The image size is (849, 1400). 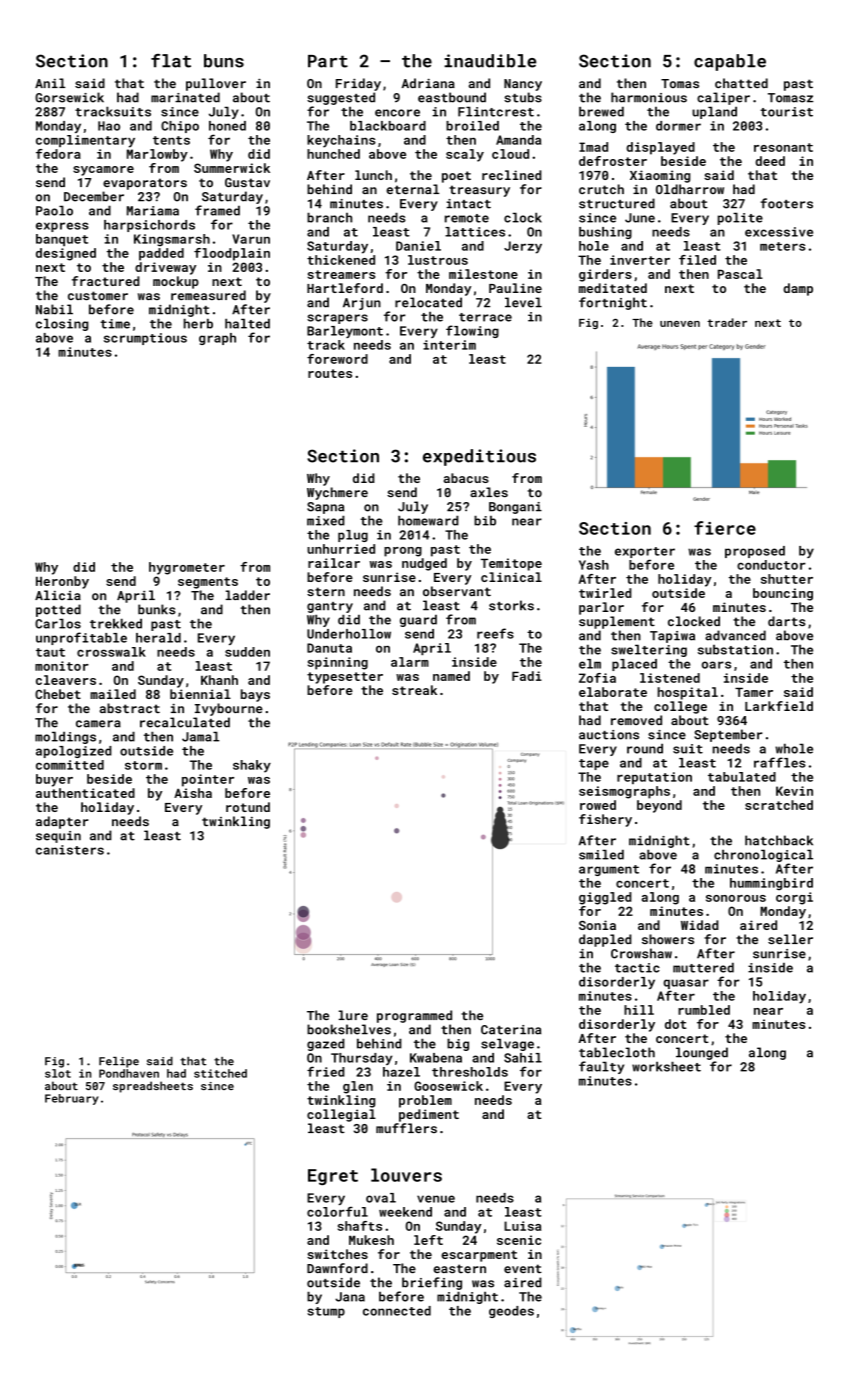 What do you see at coordinates (58, 1073) in the screenshot?
I see `slot` at bounding box center [58, 1073].
